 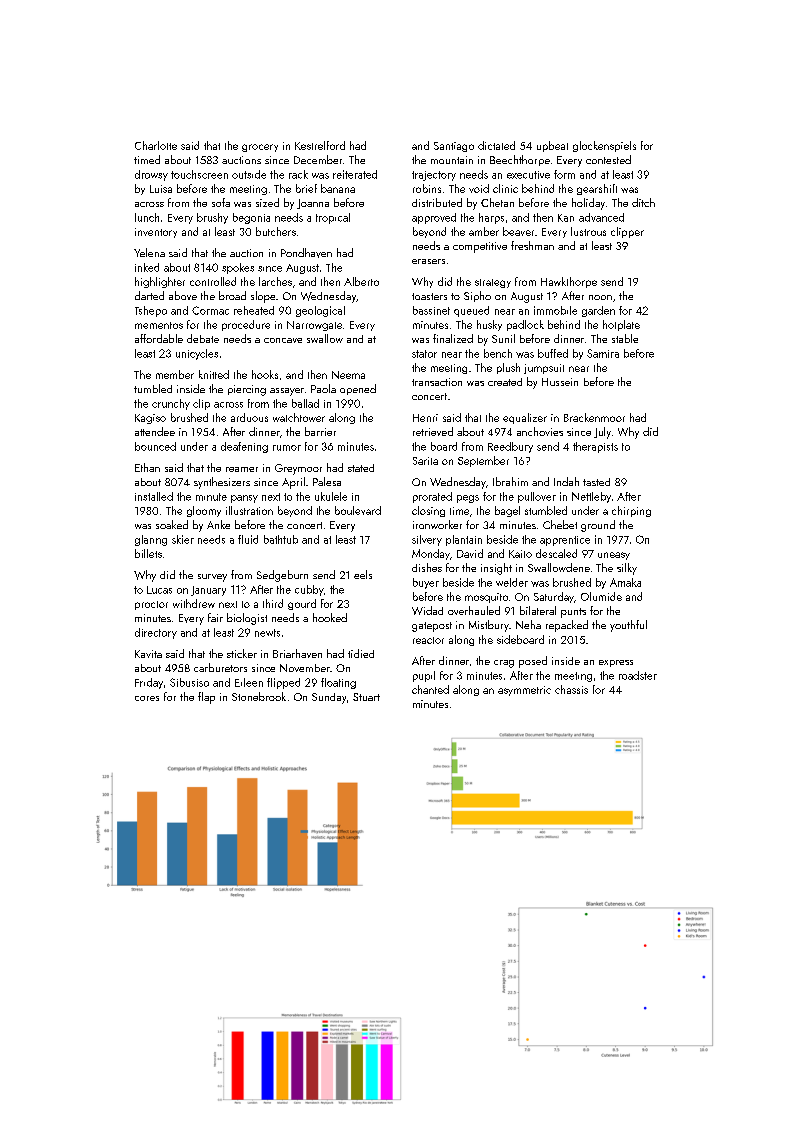 What do you see at coordinates (431, 310) in the screenshot?
I see `bassinet` at bounding box center [431, 310].
